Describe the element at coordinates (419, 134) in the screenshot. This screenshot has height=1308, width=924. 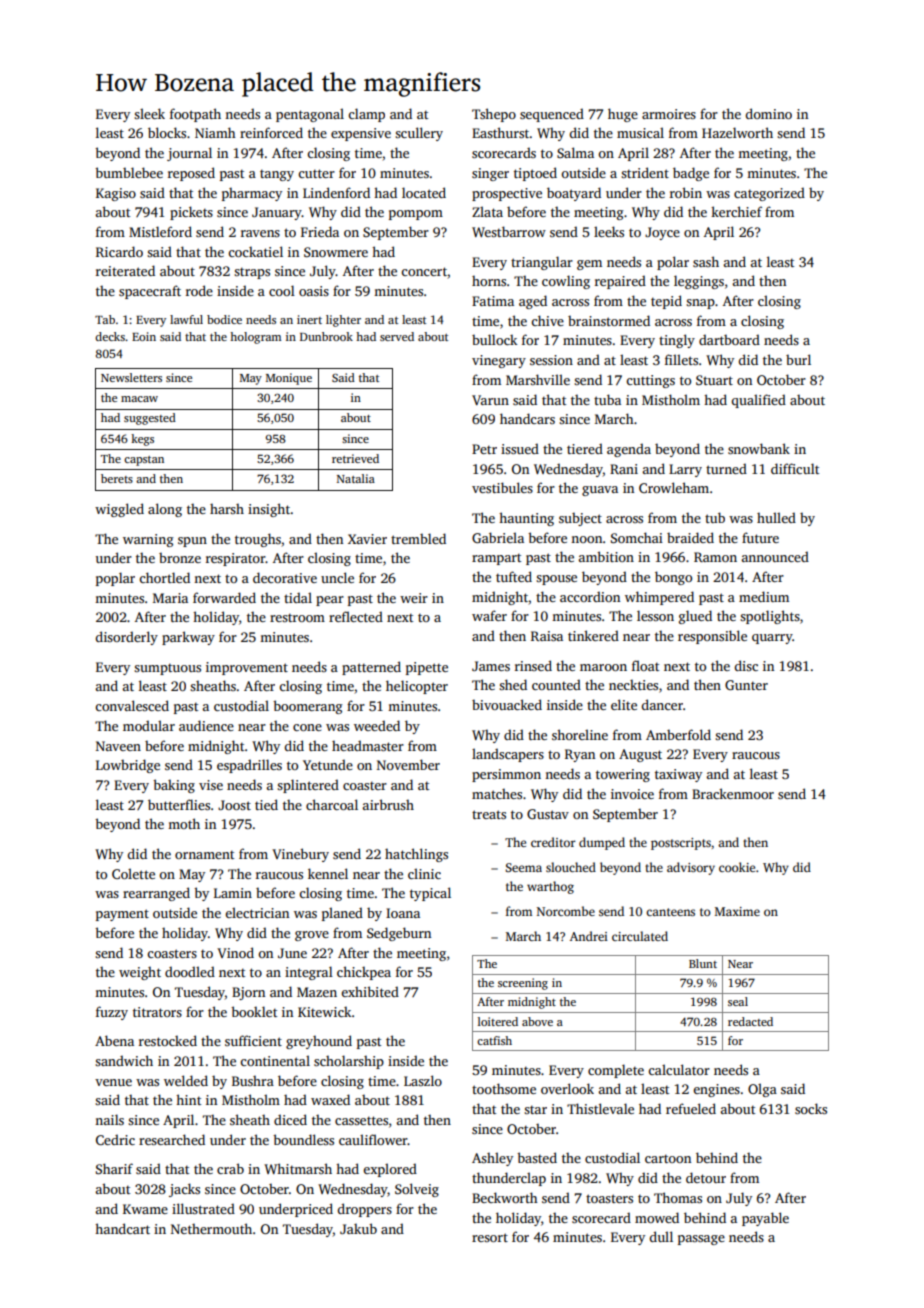
I see `scullery` at that location.
